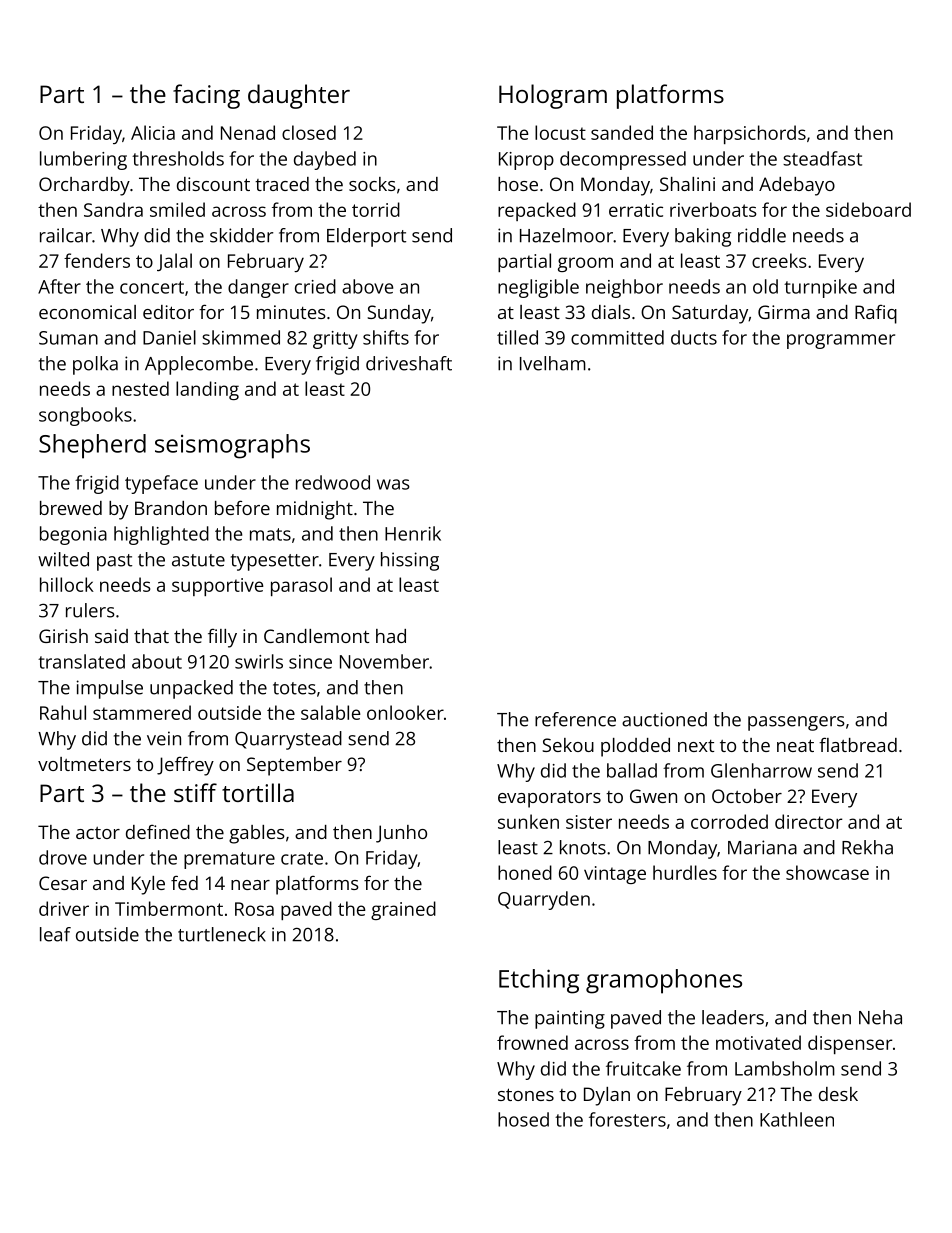 This page has height=1233, width=952. What do you see at coordinates (376, 209) in the page?
I see `torrid` at bounding box center [376, 209].
